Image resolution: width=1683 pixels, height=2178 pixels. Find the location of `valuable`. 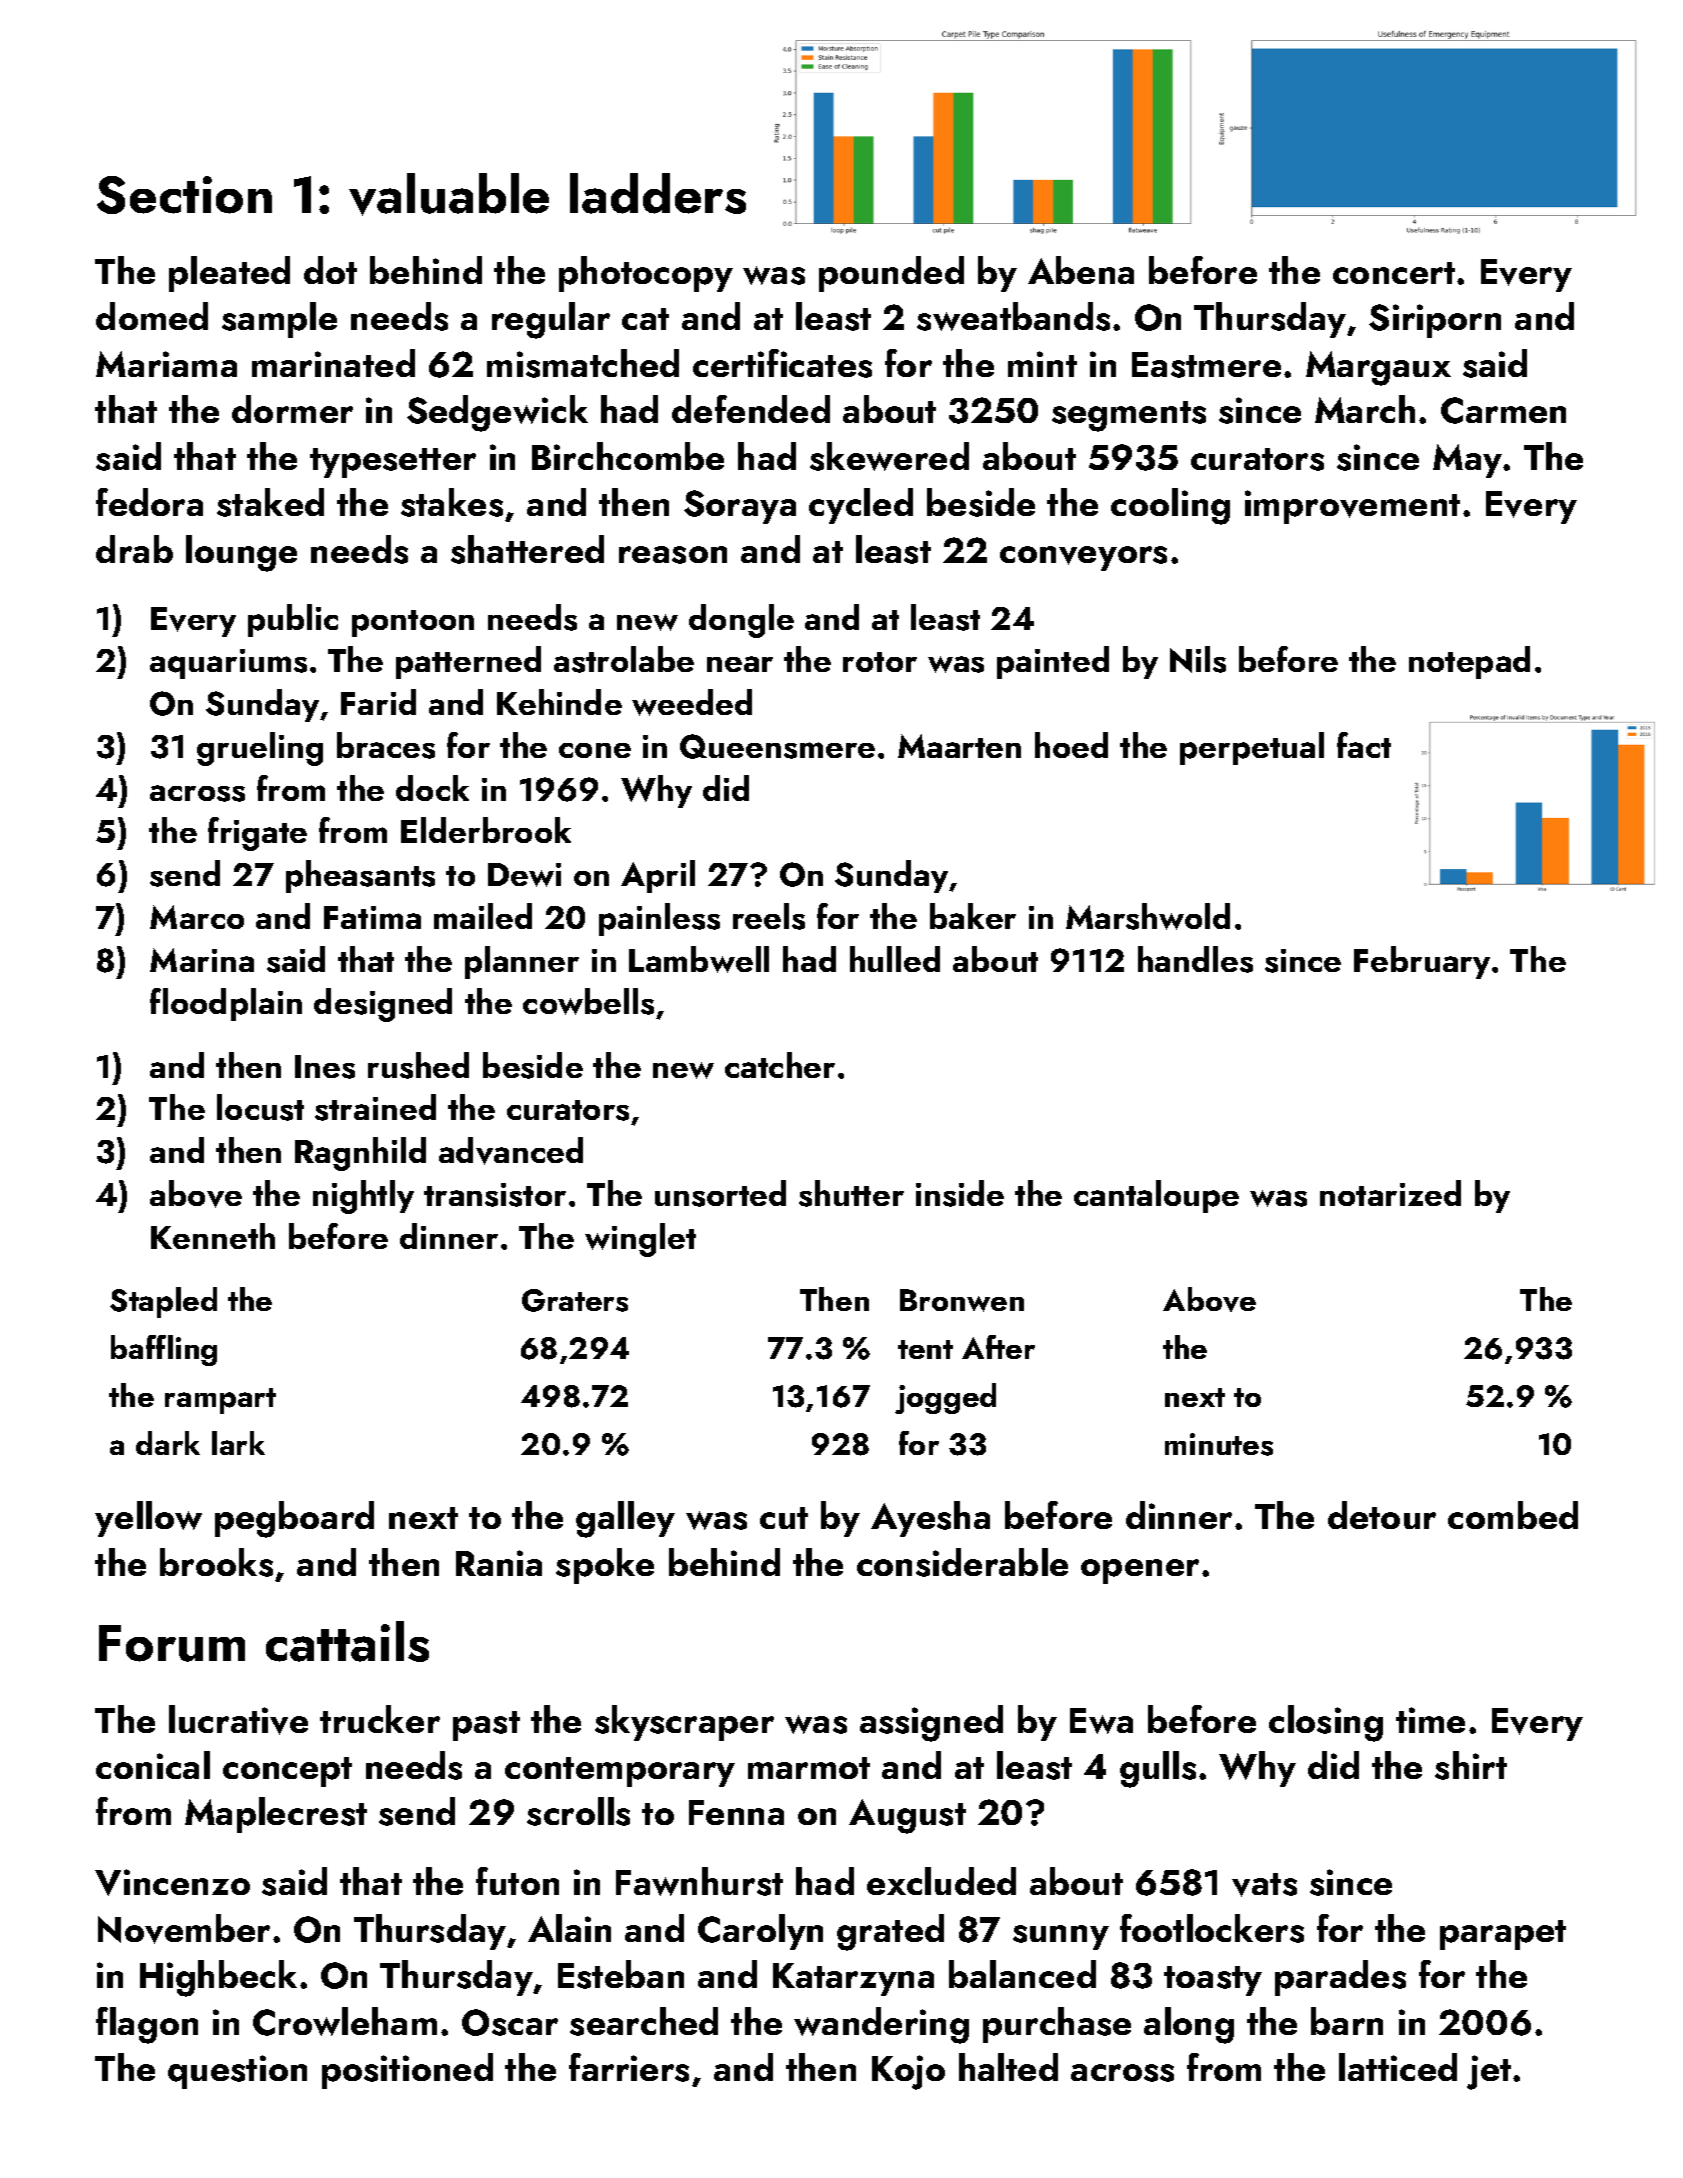

valuable is located at coordinates (449, 194).
